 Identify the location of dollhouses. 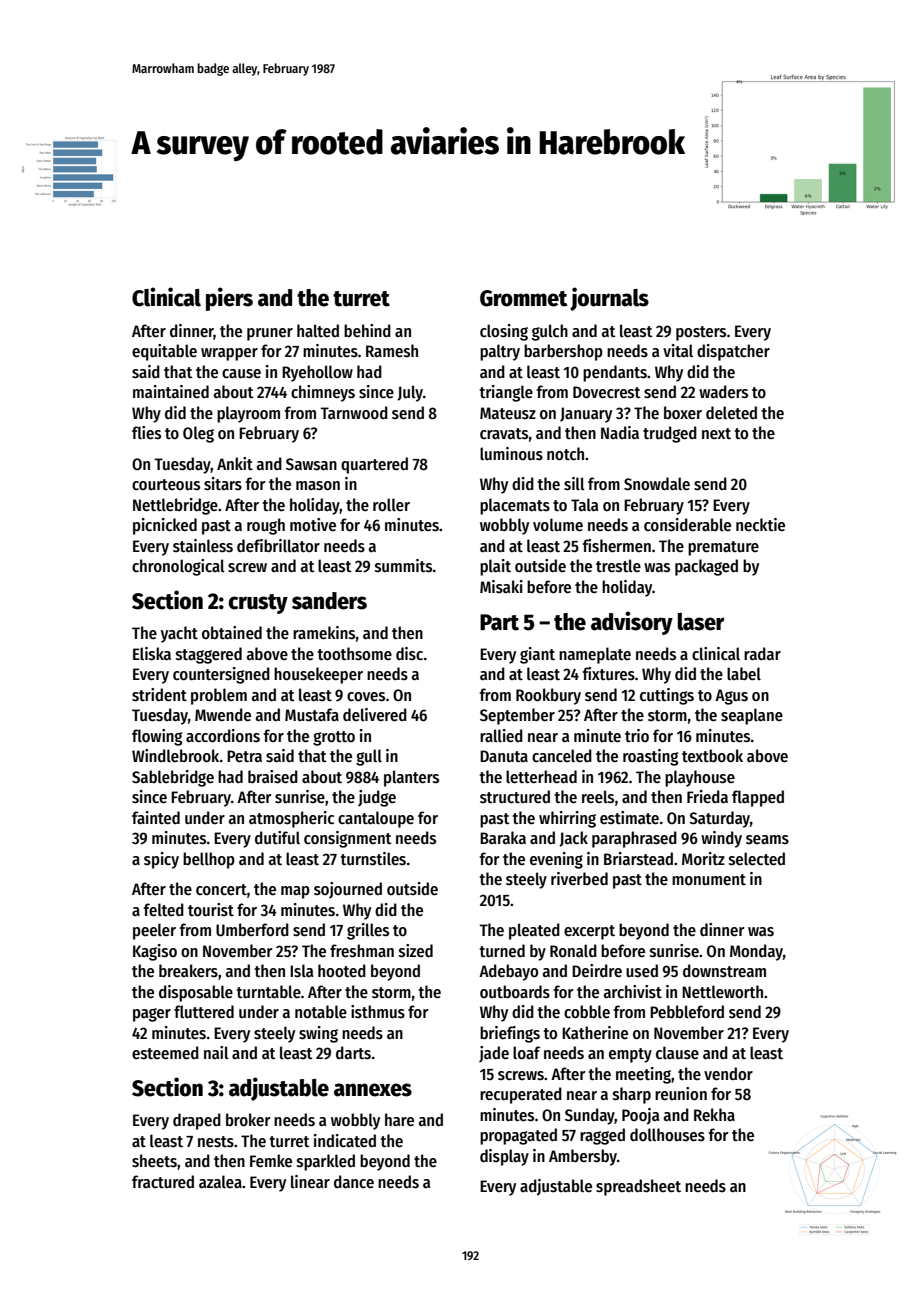
(667, 1135).
